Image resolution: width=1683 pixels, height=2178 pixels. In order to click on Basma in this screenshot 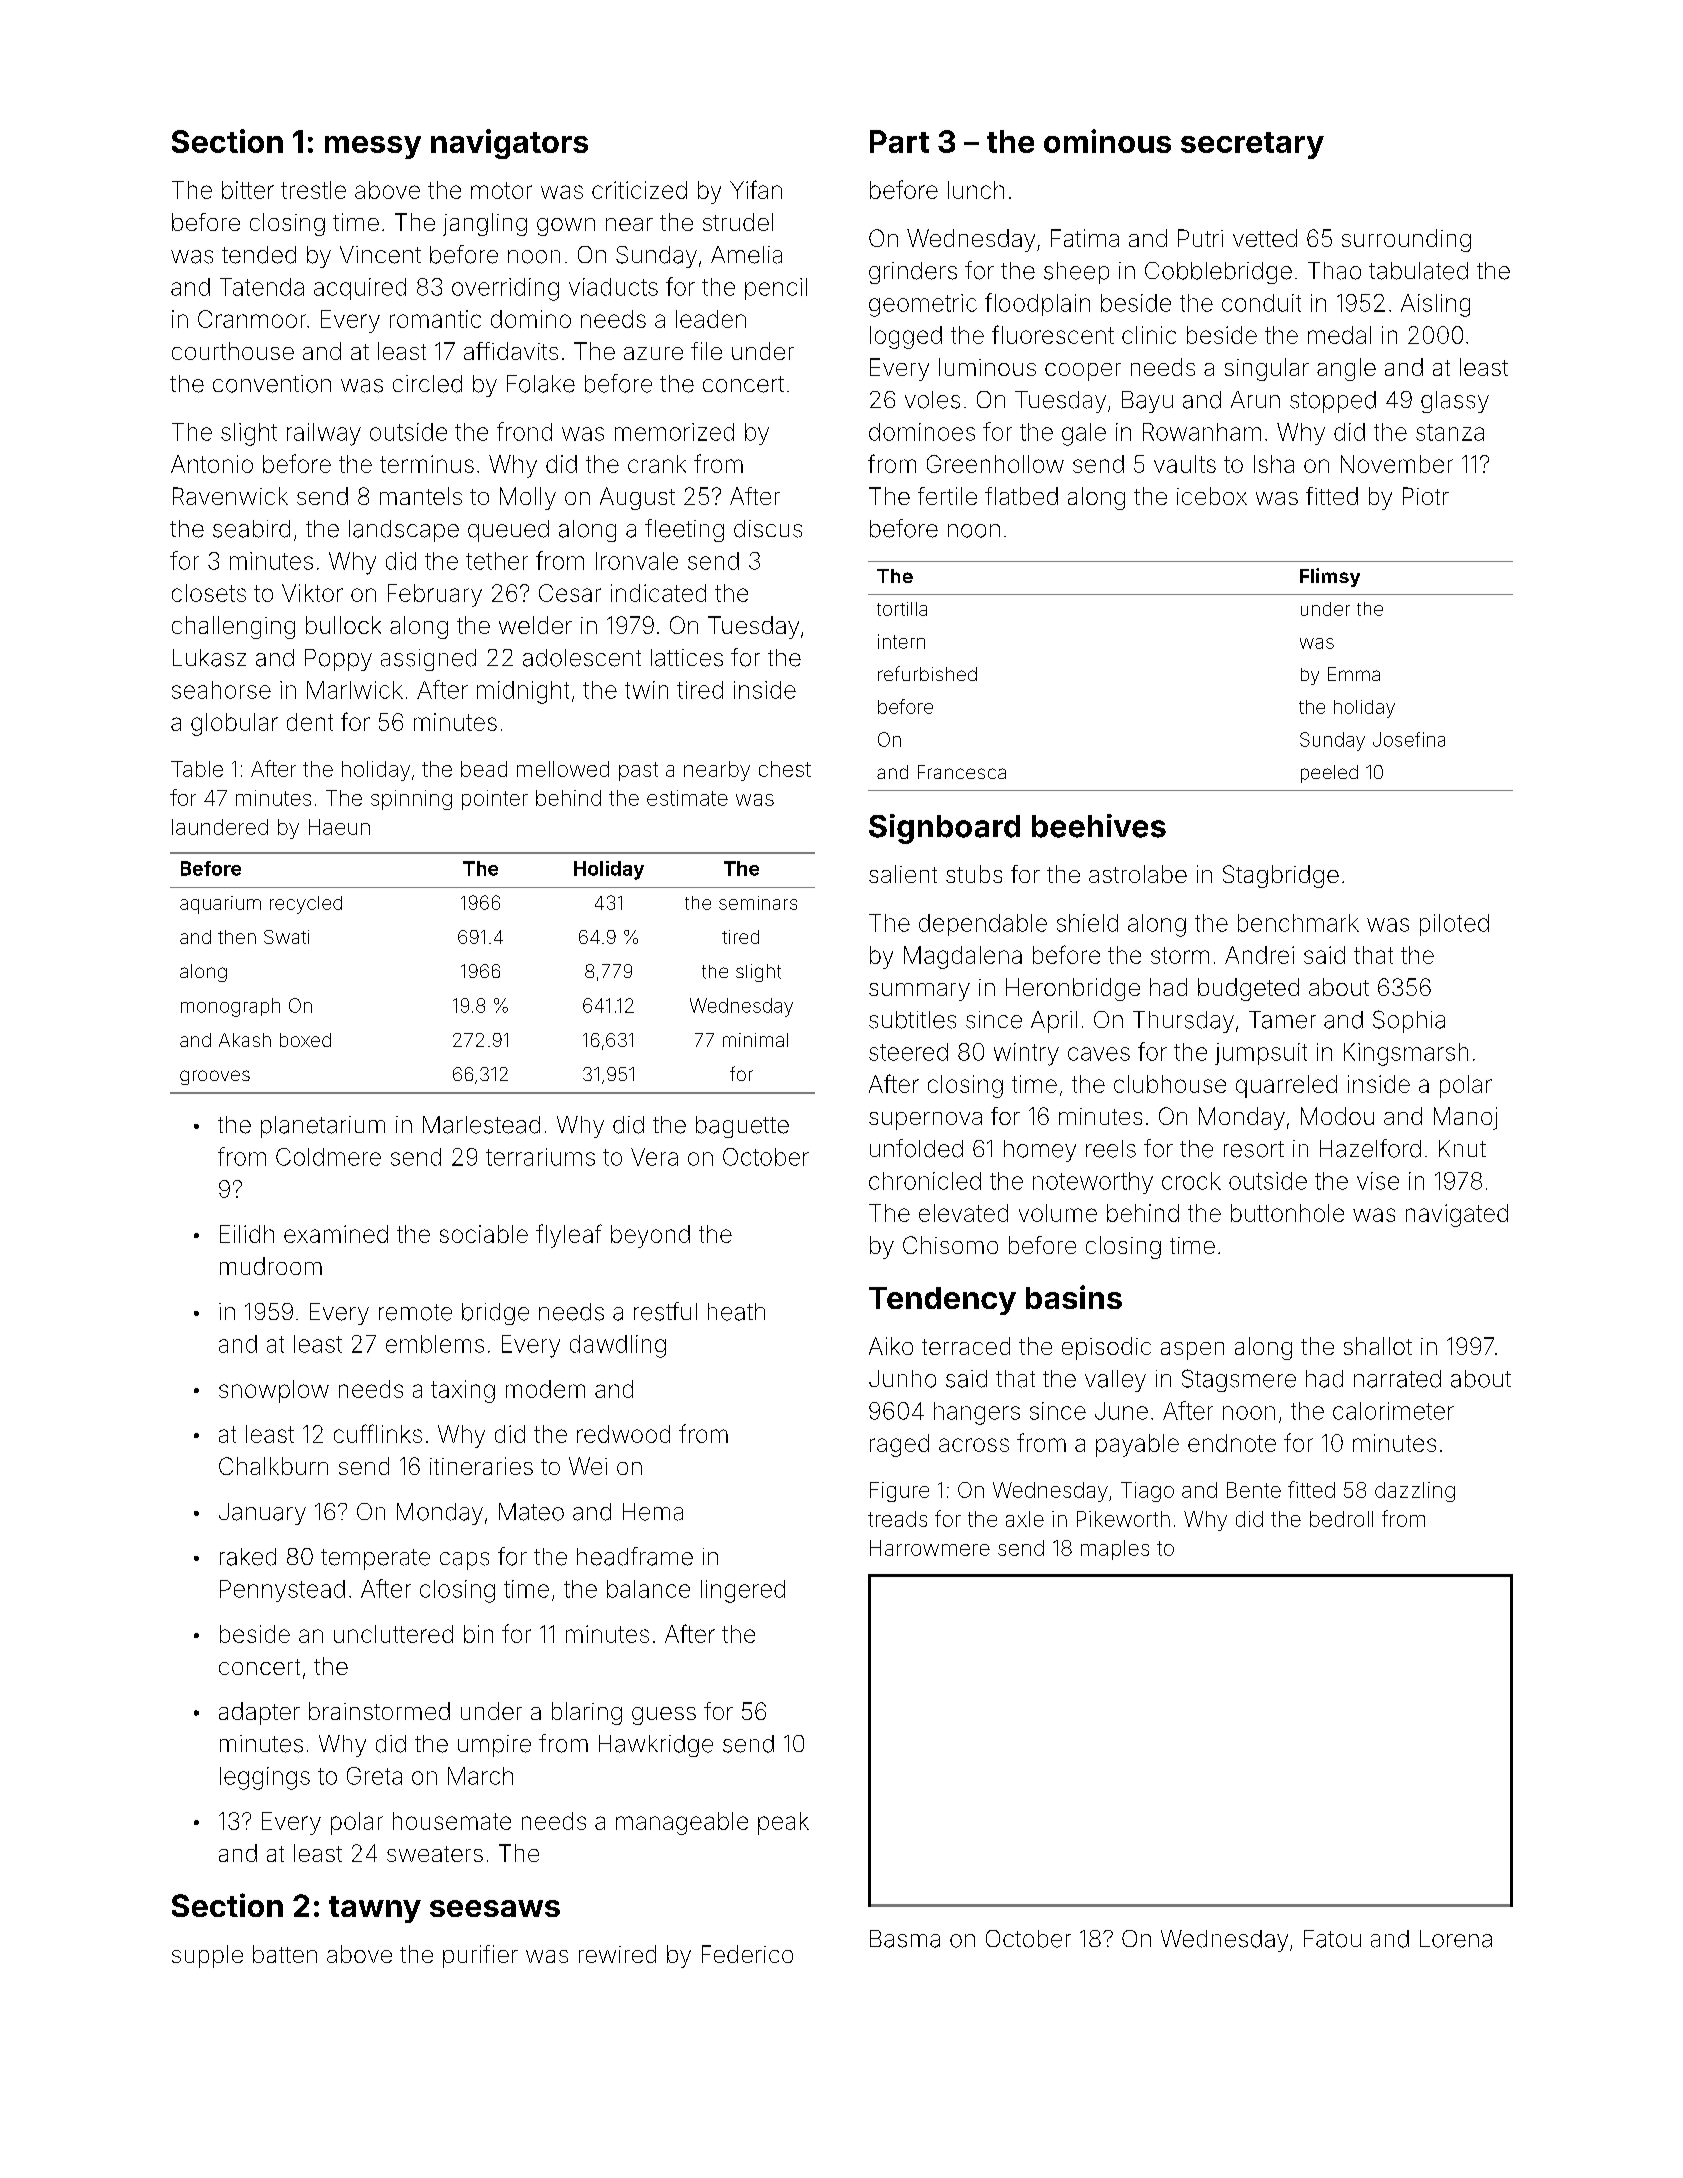, I will do `click(905, 1939)`.
